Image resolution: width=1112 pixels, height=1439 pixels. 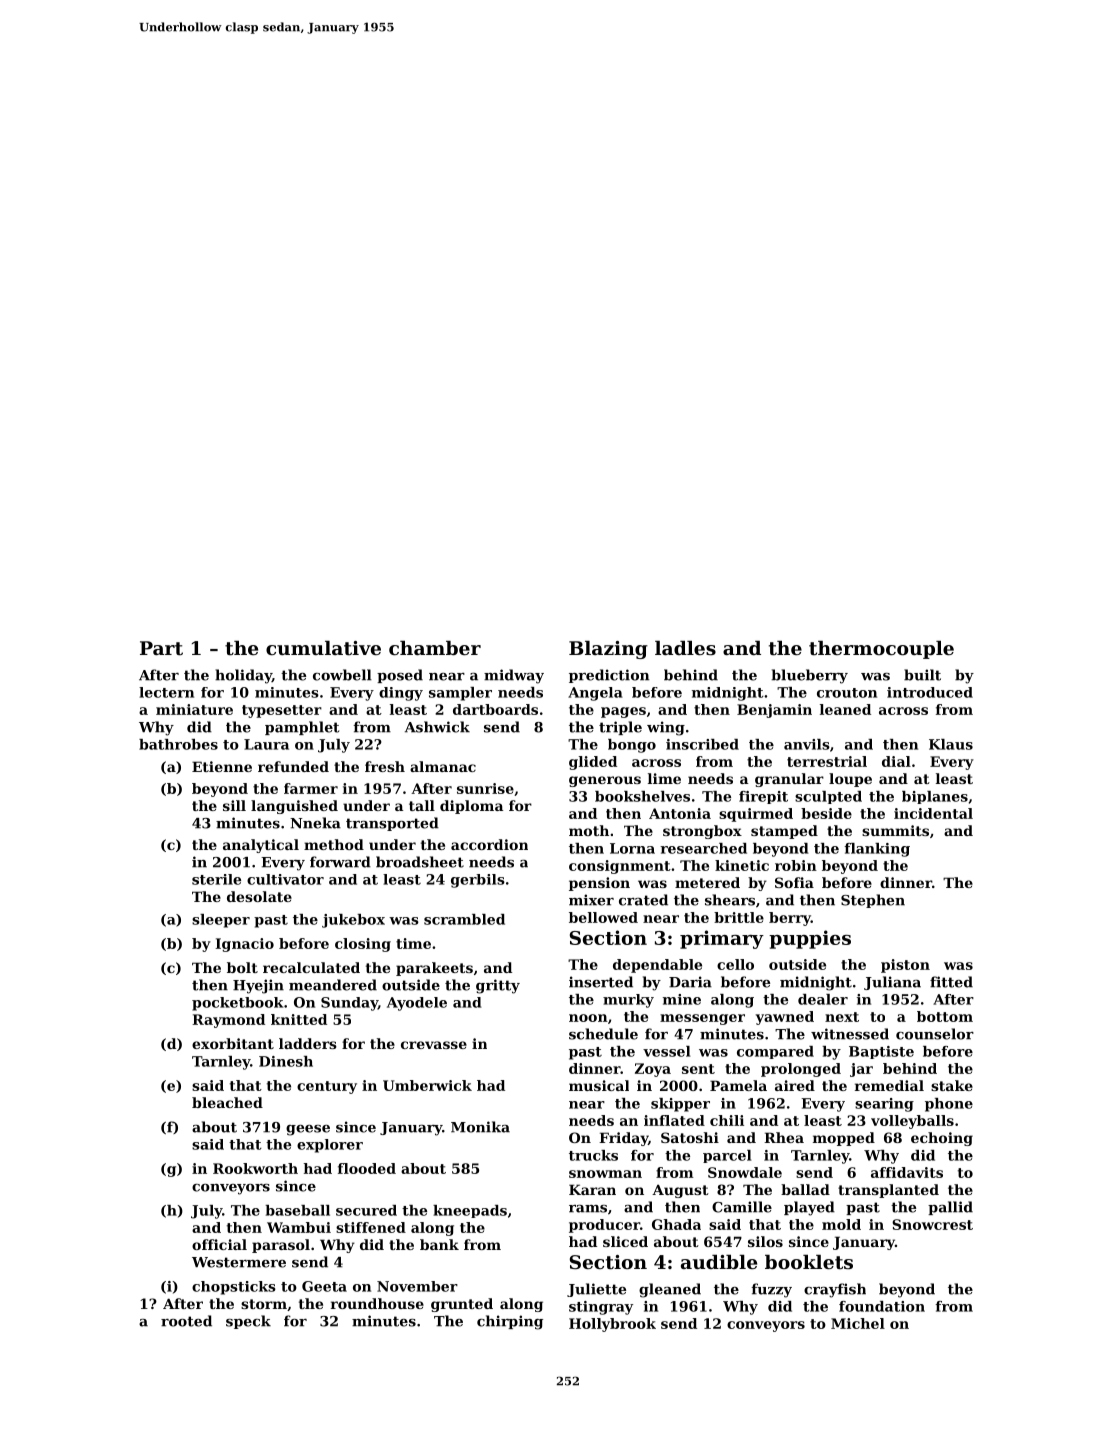 I want to click on musical, so click(x=599, y=1085).
